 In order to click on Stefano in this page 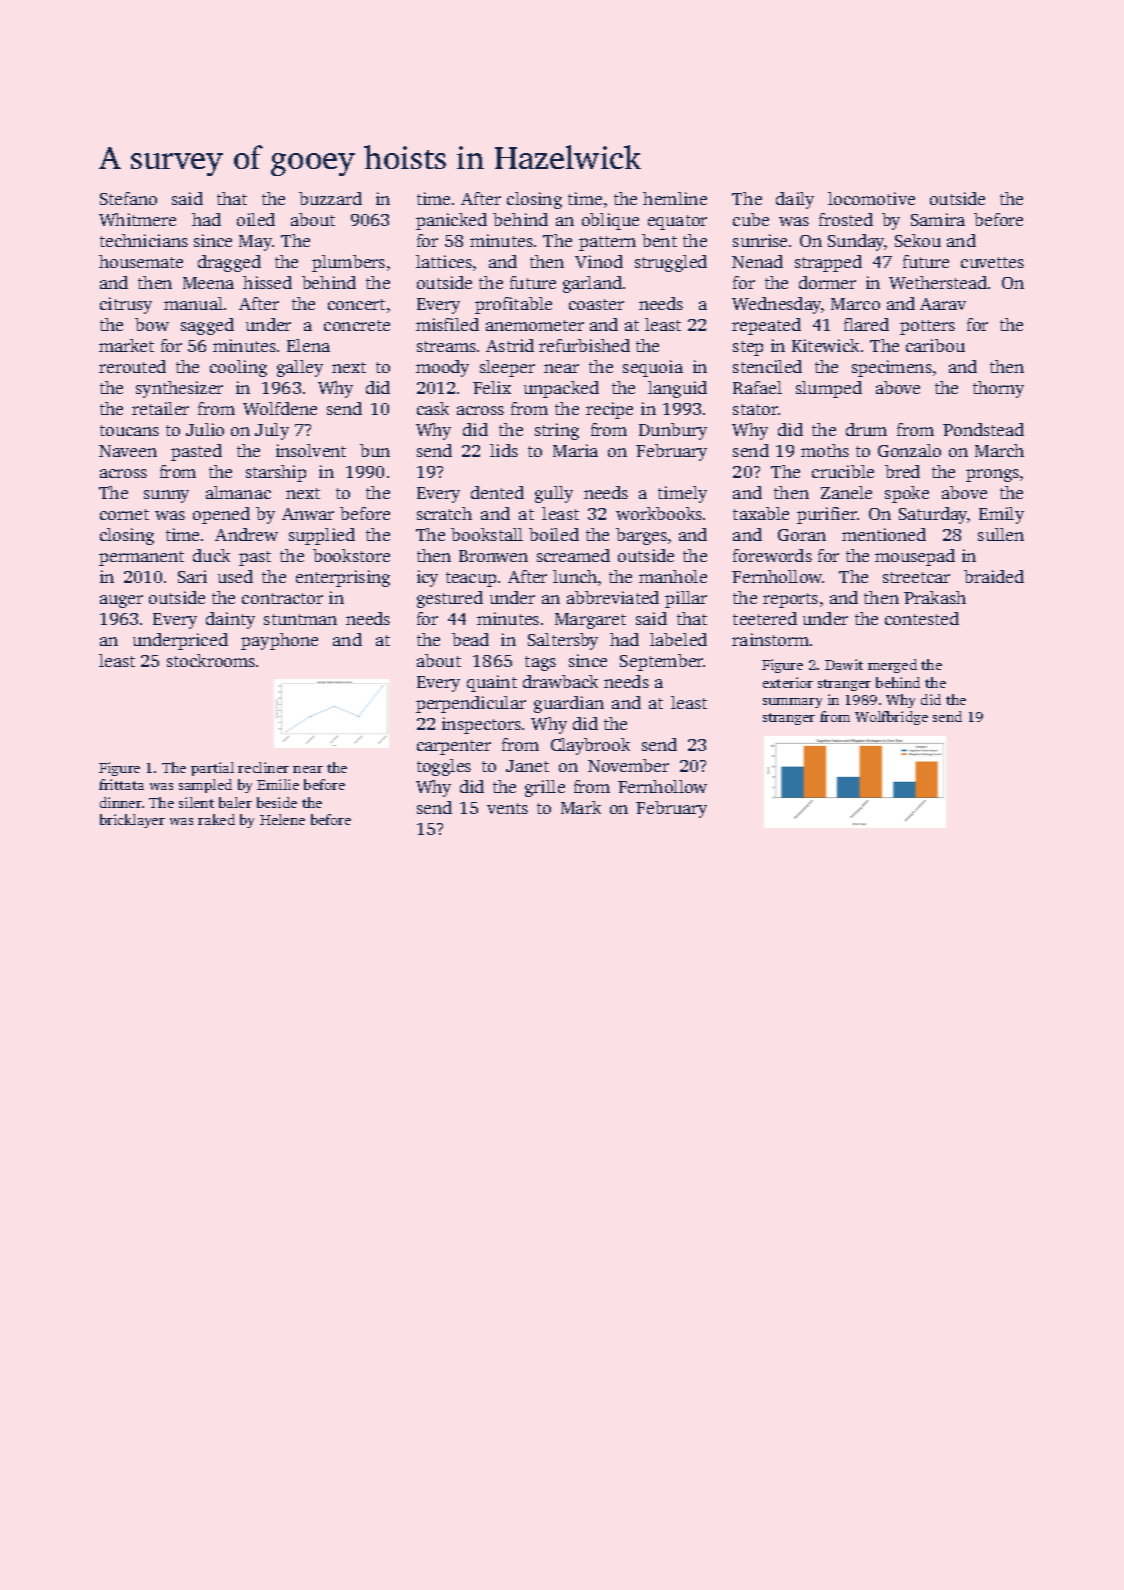, I will do `click(128, 198)`.
